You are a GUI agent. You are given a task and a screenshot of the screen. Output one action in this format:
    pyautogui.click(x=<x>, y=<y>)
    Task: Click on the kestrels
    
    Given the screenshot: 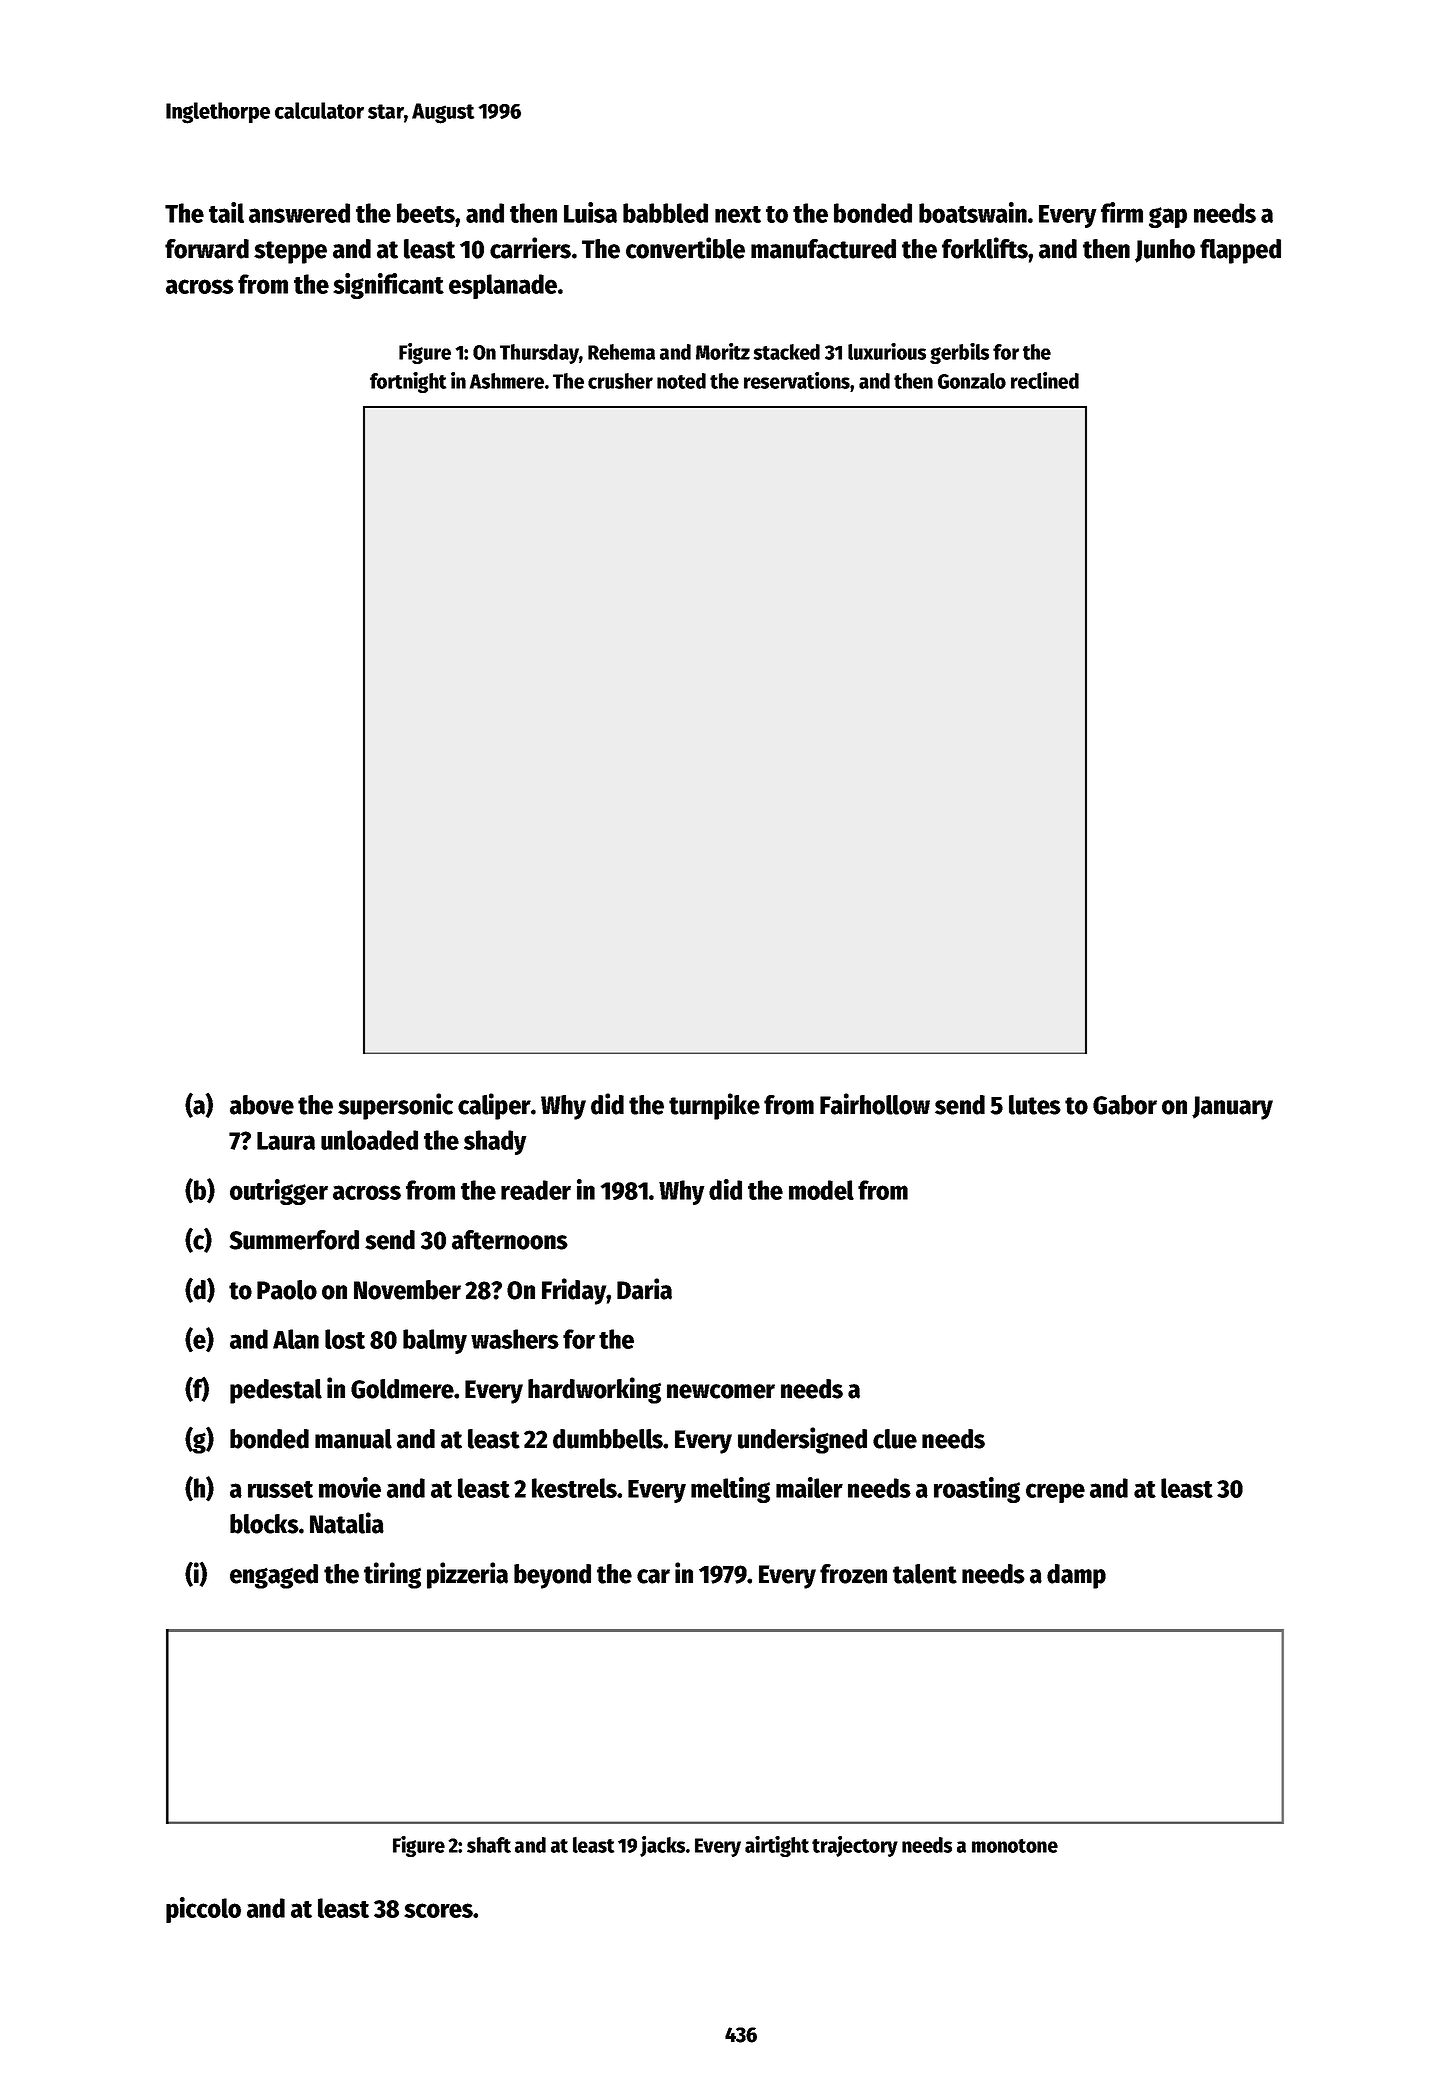 What is the action you would take?
    pyautogui.click(x=574, y=1488)
